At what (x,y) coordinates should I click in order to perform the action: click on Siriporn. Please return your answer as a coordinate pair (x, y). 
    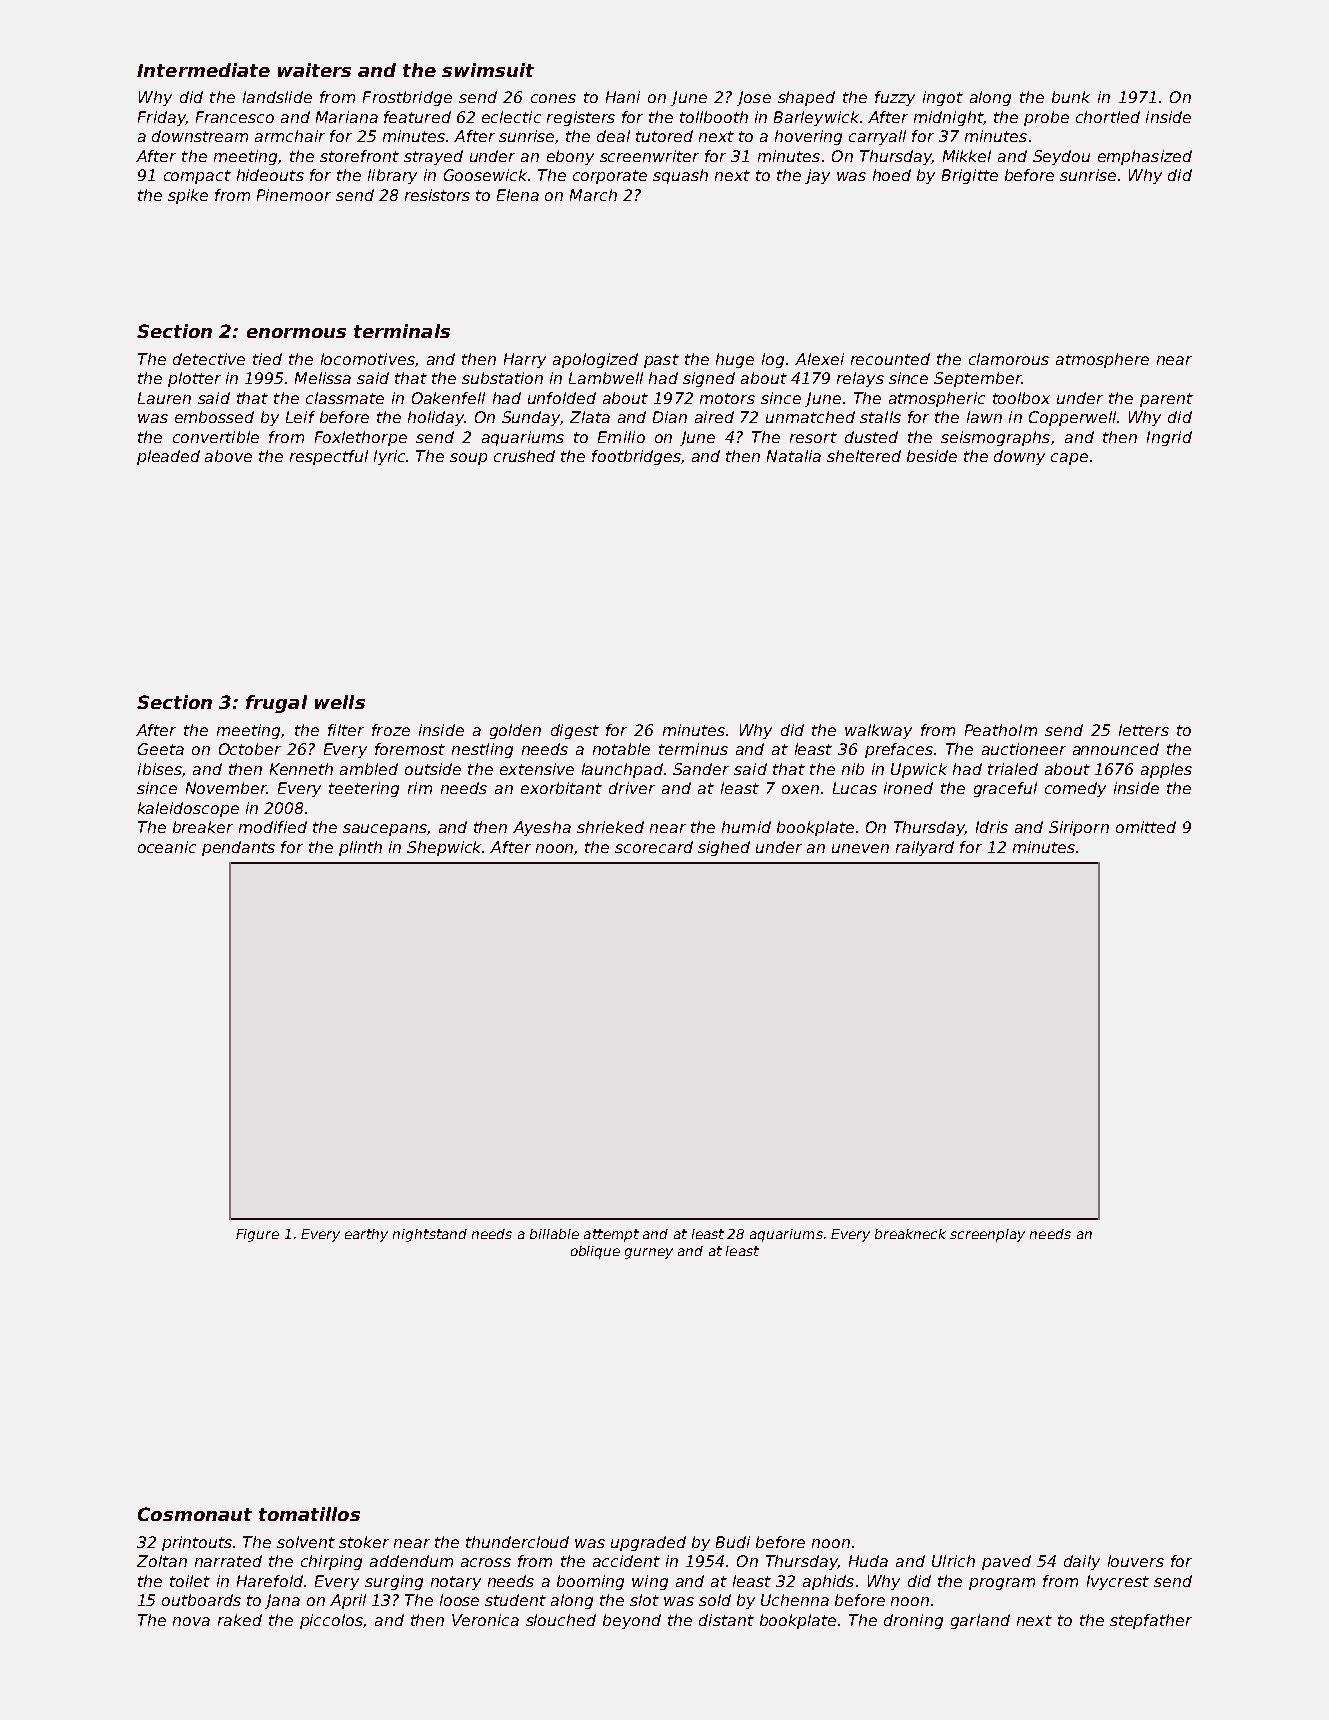
    Looking at the image, I should click on (1079, 828).
